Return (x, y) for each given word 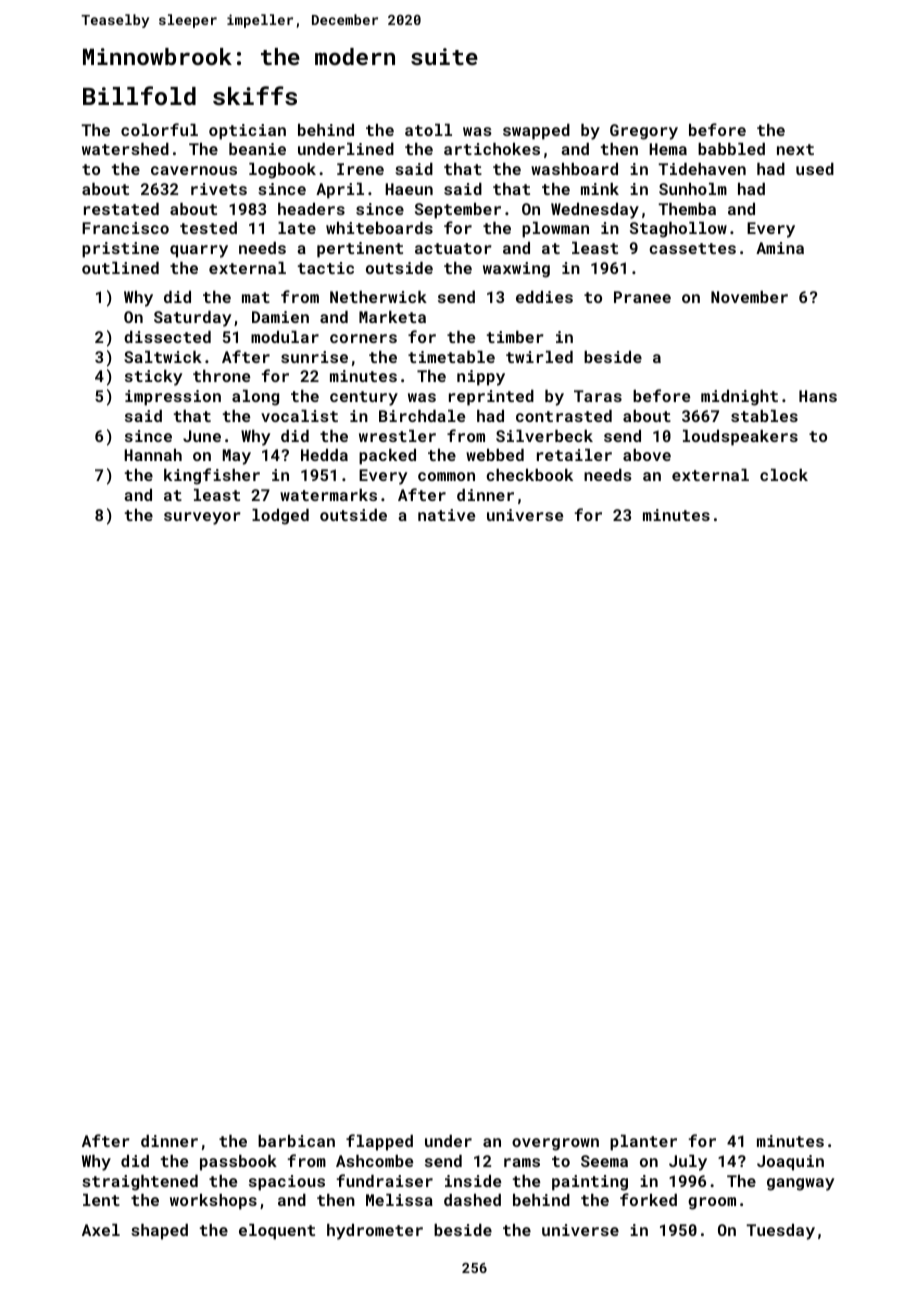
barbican (296, 1141)
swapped (536, 132)
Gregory (644, 132)
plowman (555, 230)
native (446, 515)
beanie (257, 149)
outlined (120, 268)
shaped (159, 1232)
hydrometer (375, 1232)
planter (643, 1143)
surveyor (202, 518)
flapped (379, 1142)
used (815, 169)
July (688, 1163)
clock (784, 475)
